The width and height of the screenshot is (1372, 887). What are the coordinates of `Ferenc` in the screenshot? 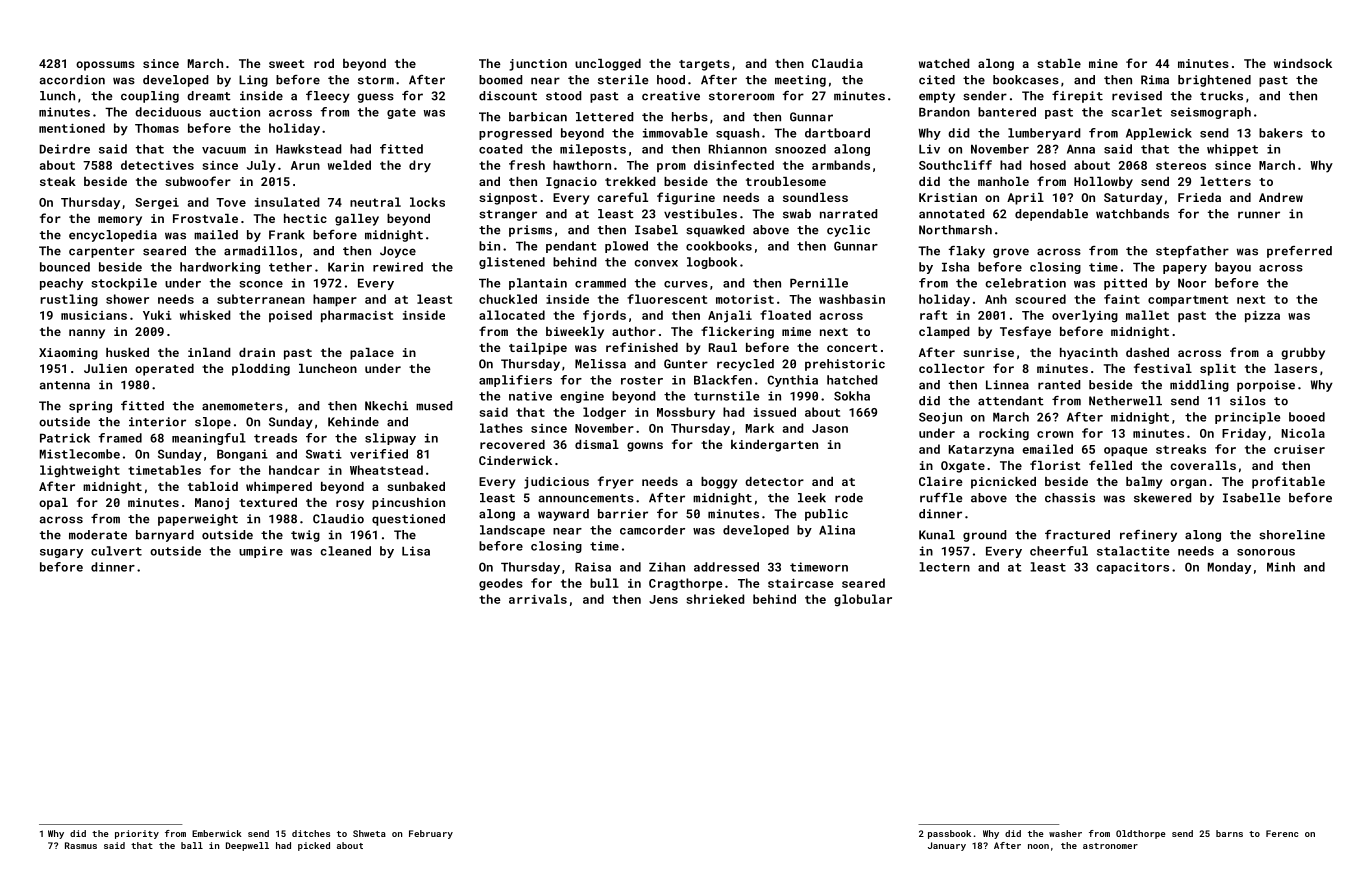 It's located at (1282, 833).
